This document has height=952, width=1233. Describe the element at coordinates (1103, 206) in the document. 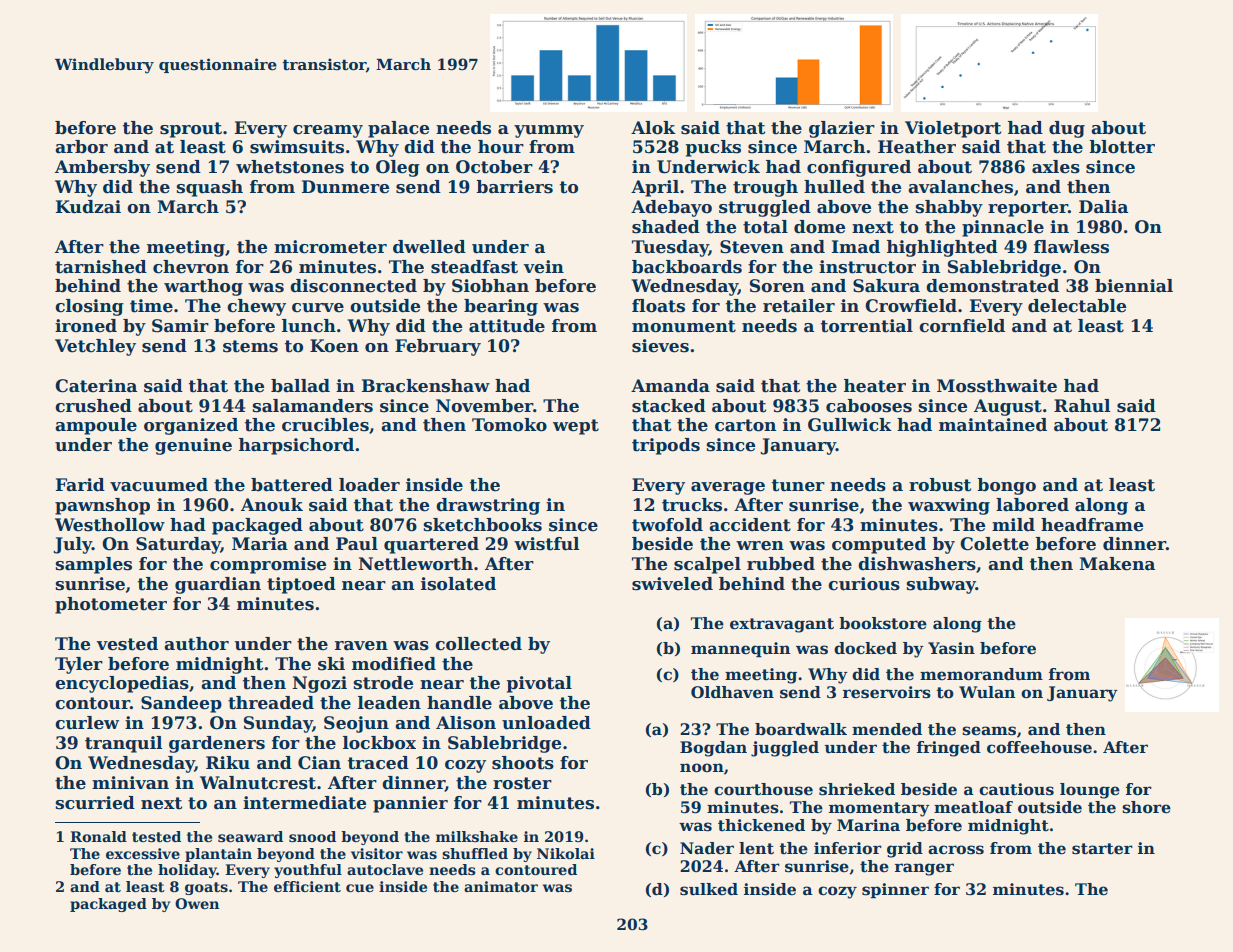

I see `Dalia` at that location.
